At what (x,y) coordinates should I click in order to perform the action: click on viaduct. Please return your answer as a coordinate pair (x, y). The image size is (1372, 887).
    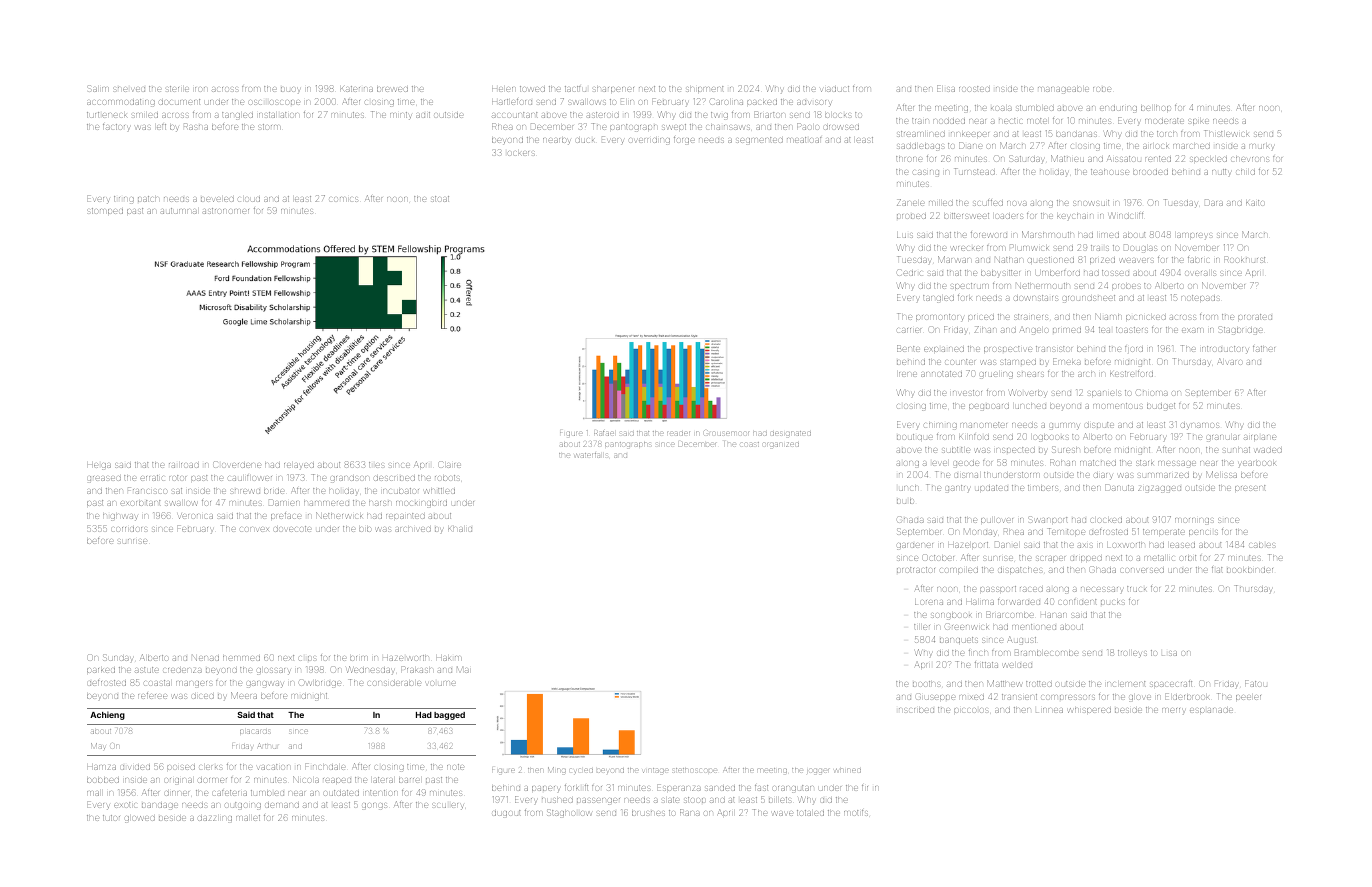
    Looking at the image, I should click on (835, 89).
